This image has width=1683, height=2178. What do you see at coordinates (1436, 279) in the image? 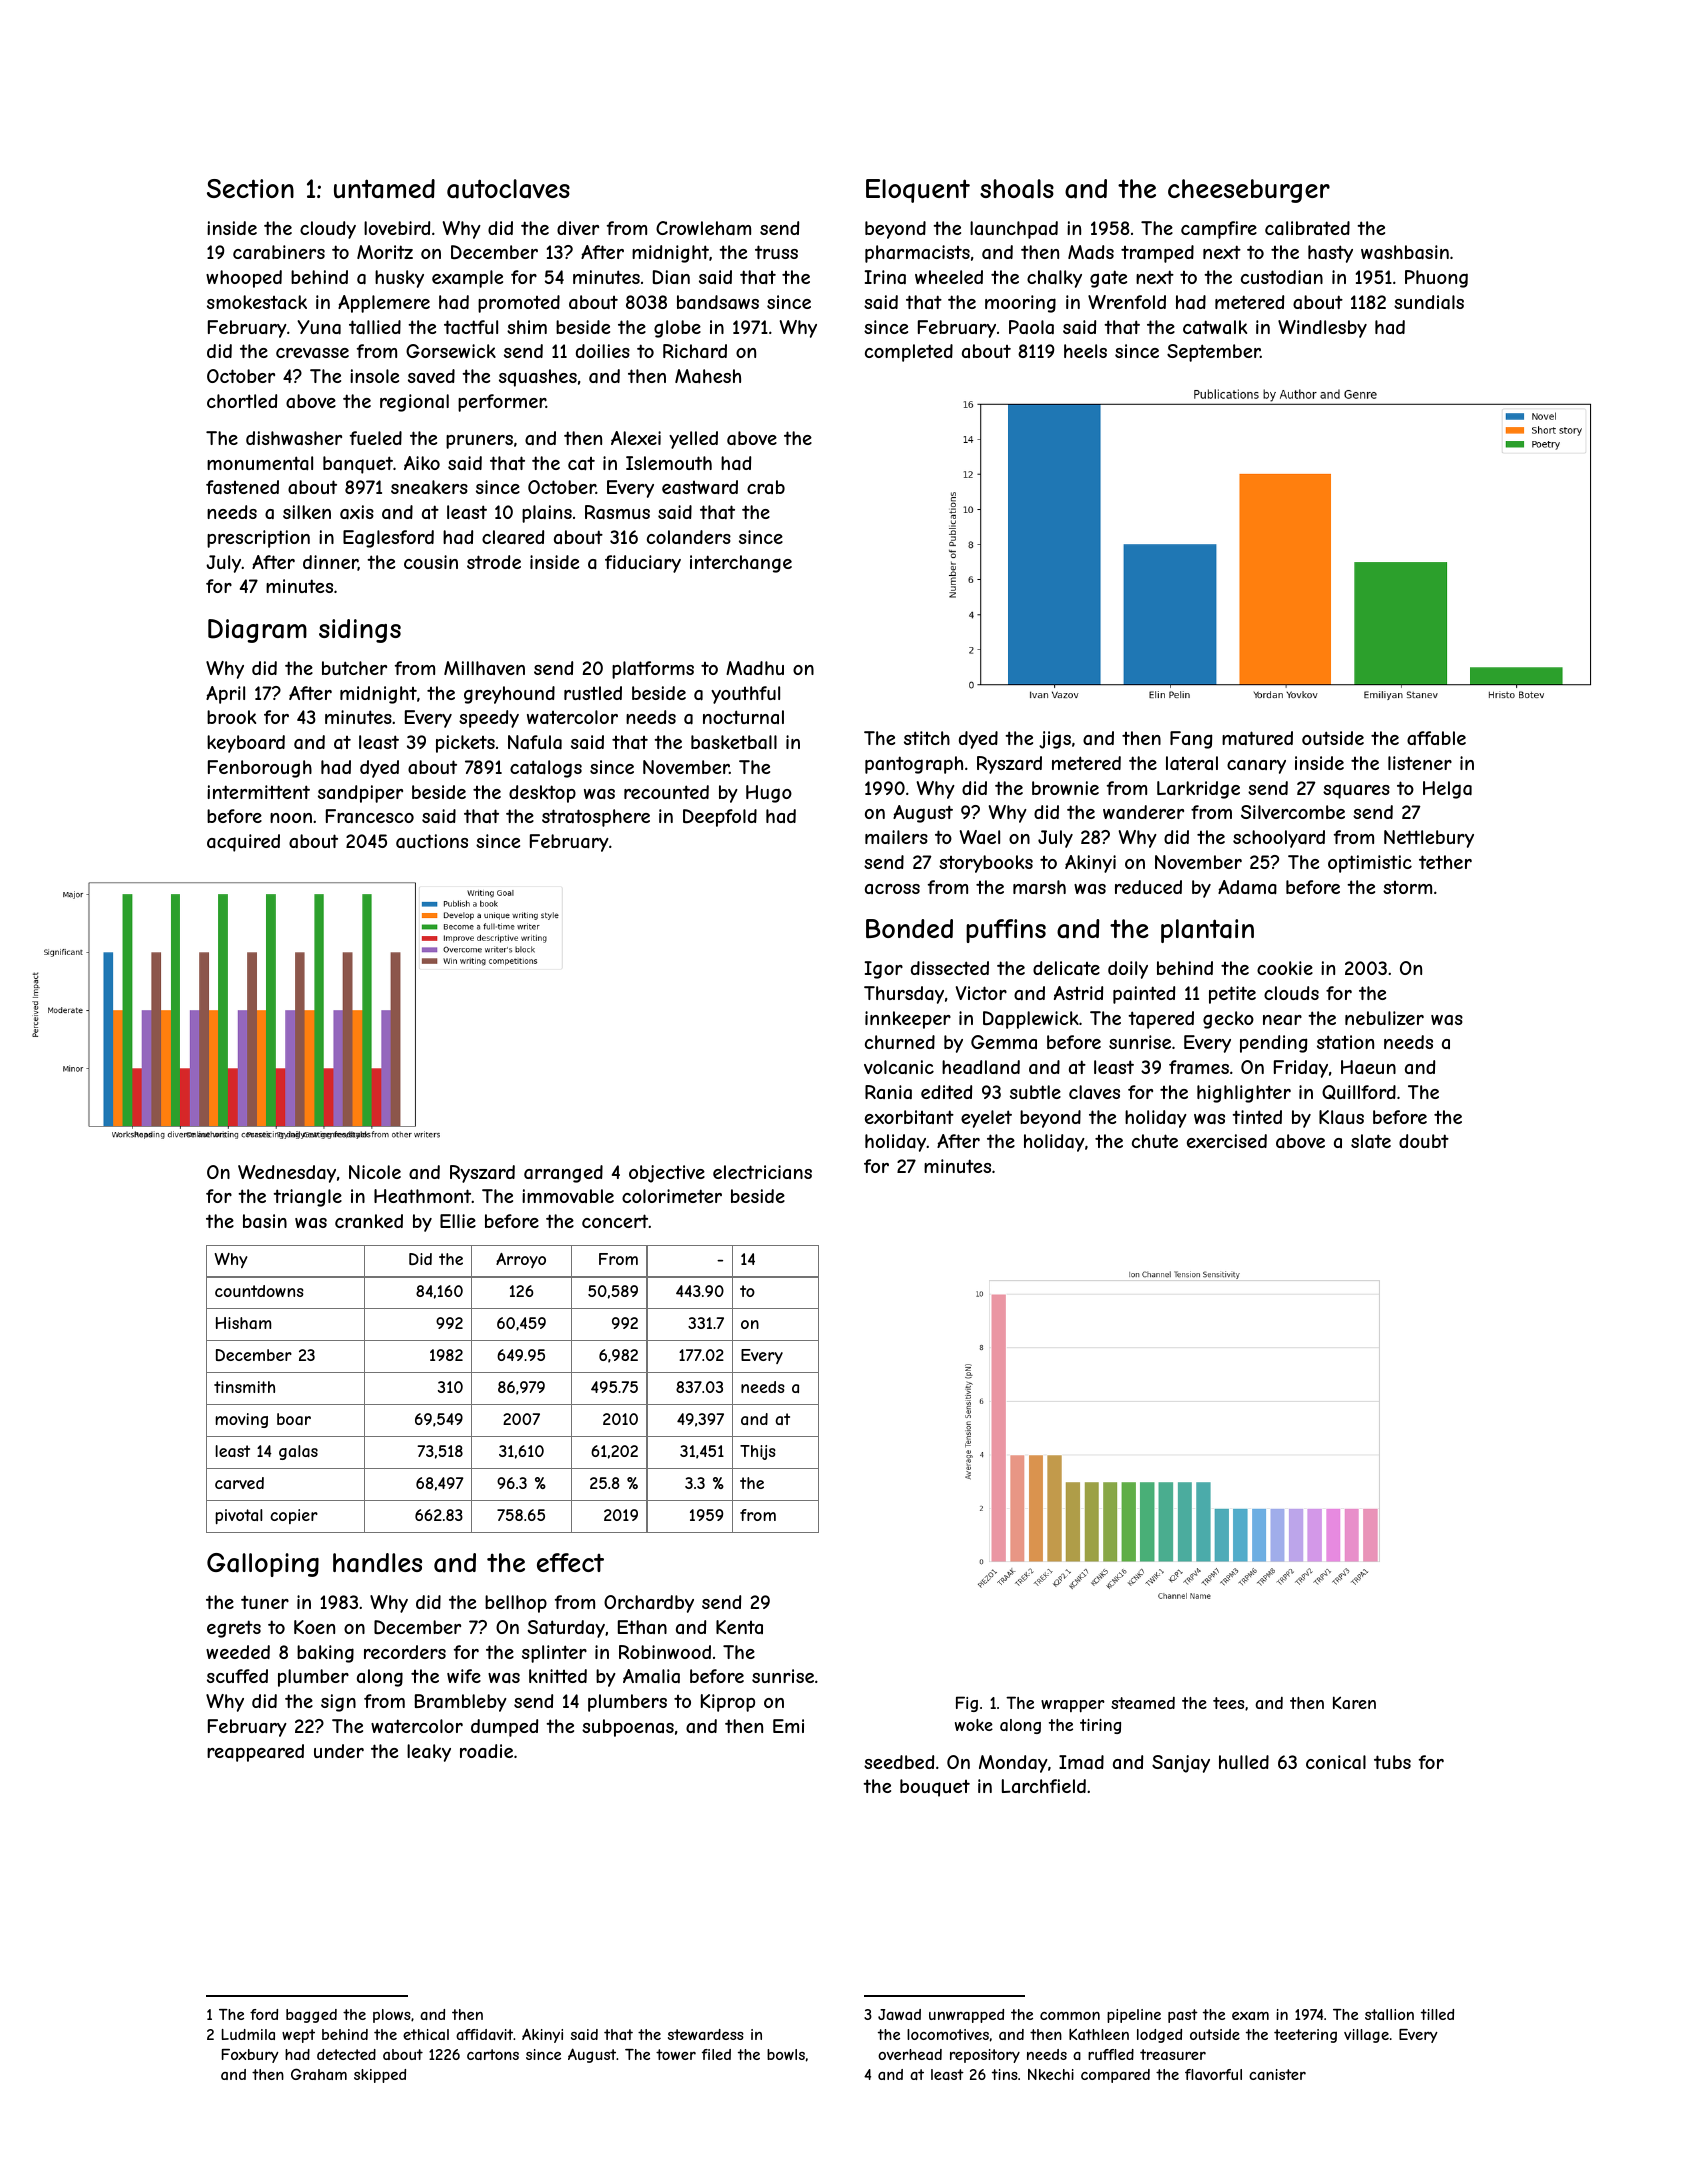
I see `Phuong` at bounding box center [1436, 279].
